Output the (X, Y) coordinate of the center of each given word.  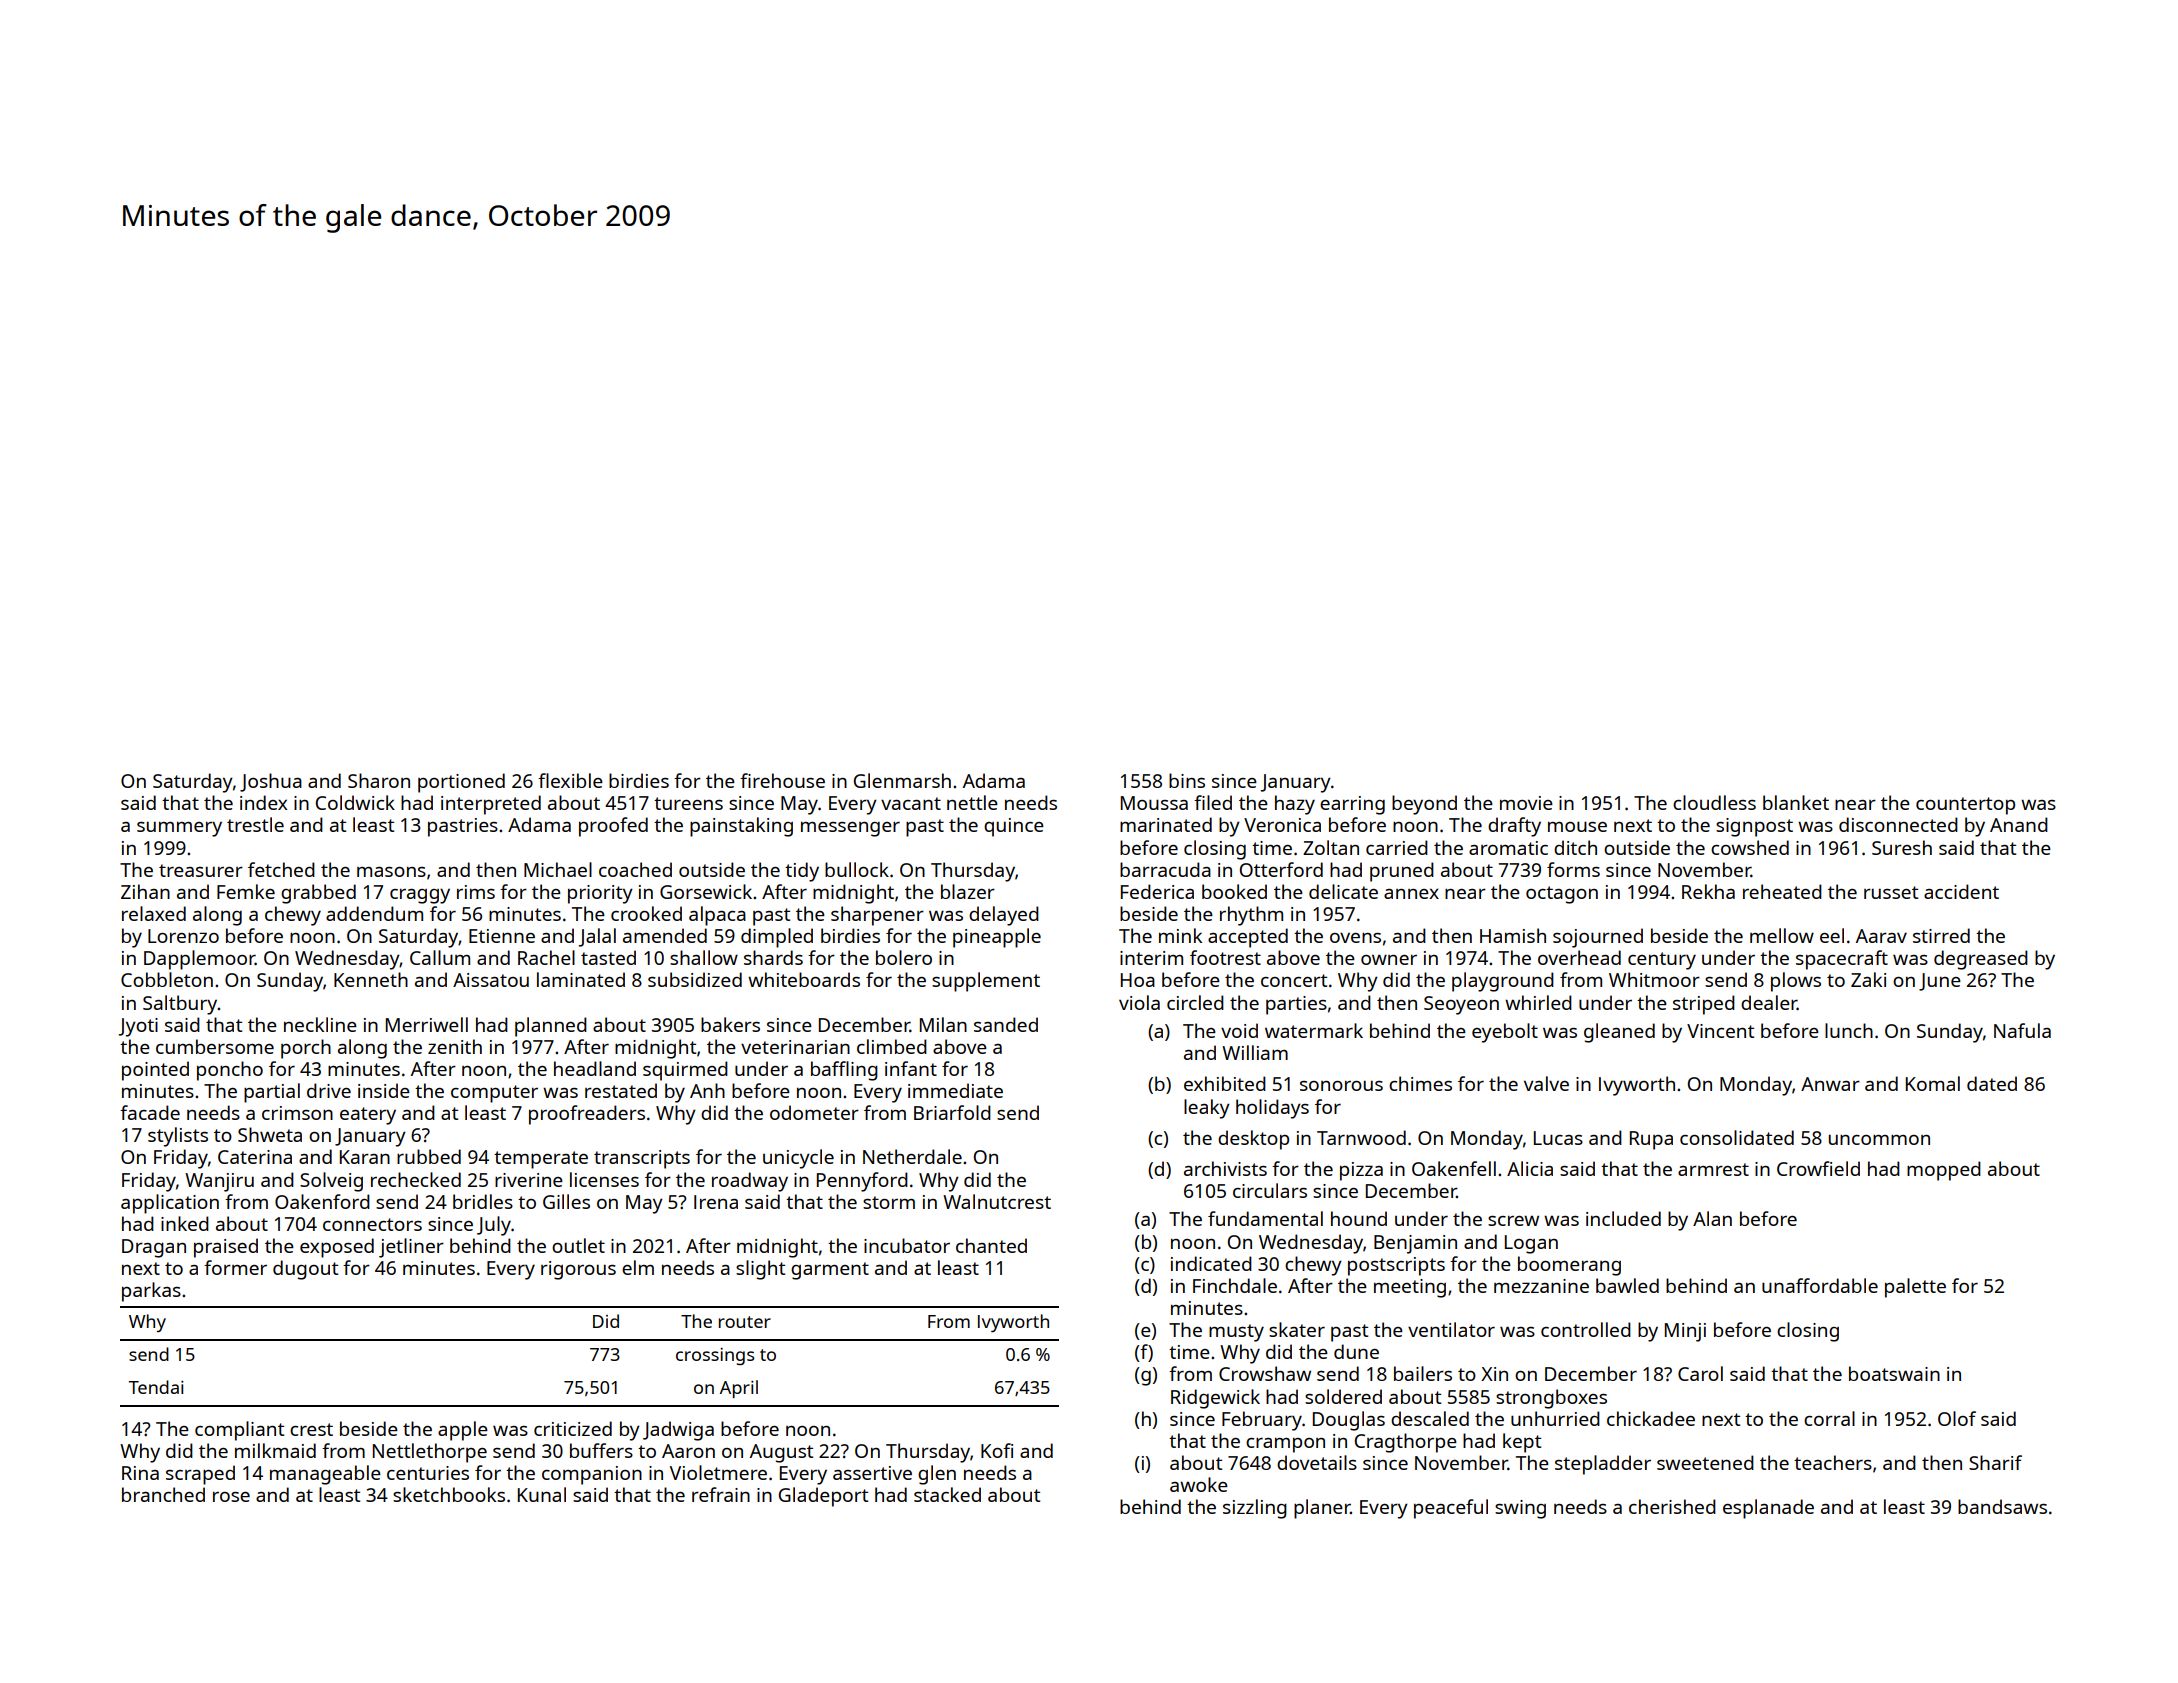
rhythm (1251, 916)
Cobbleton (167, 979)
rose (231, 1497)
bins (1187, 780)
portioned (461, 783)
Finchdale (1235, 1285)
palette (1915, 1288)
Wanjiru (219, 1182)
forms (1573, 869)
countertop (1965, 806)
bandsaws (2002, 1506)
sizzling (1255, 1509)
